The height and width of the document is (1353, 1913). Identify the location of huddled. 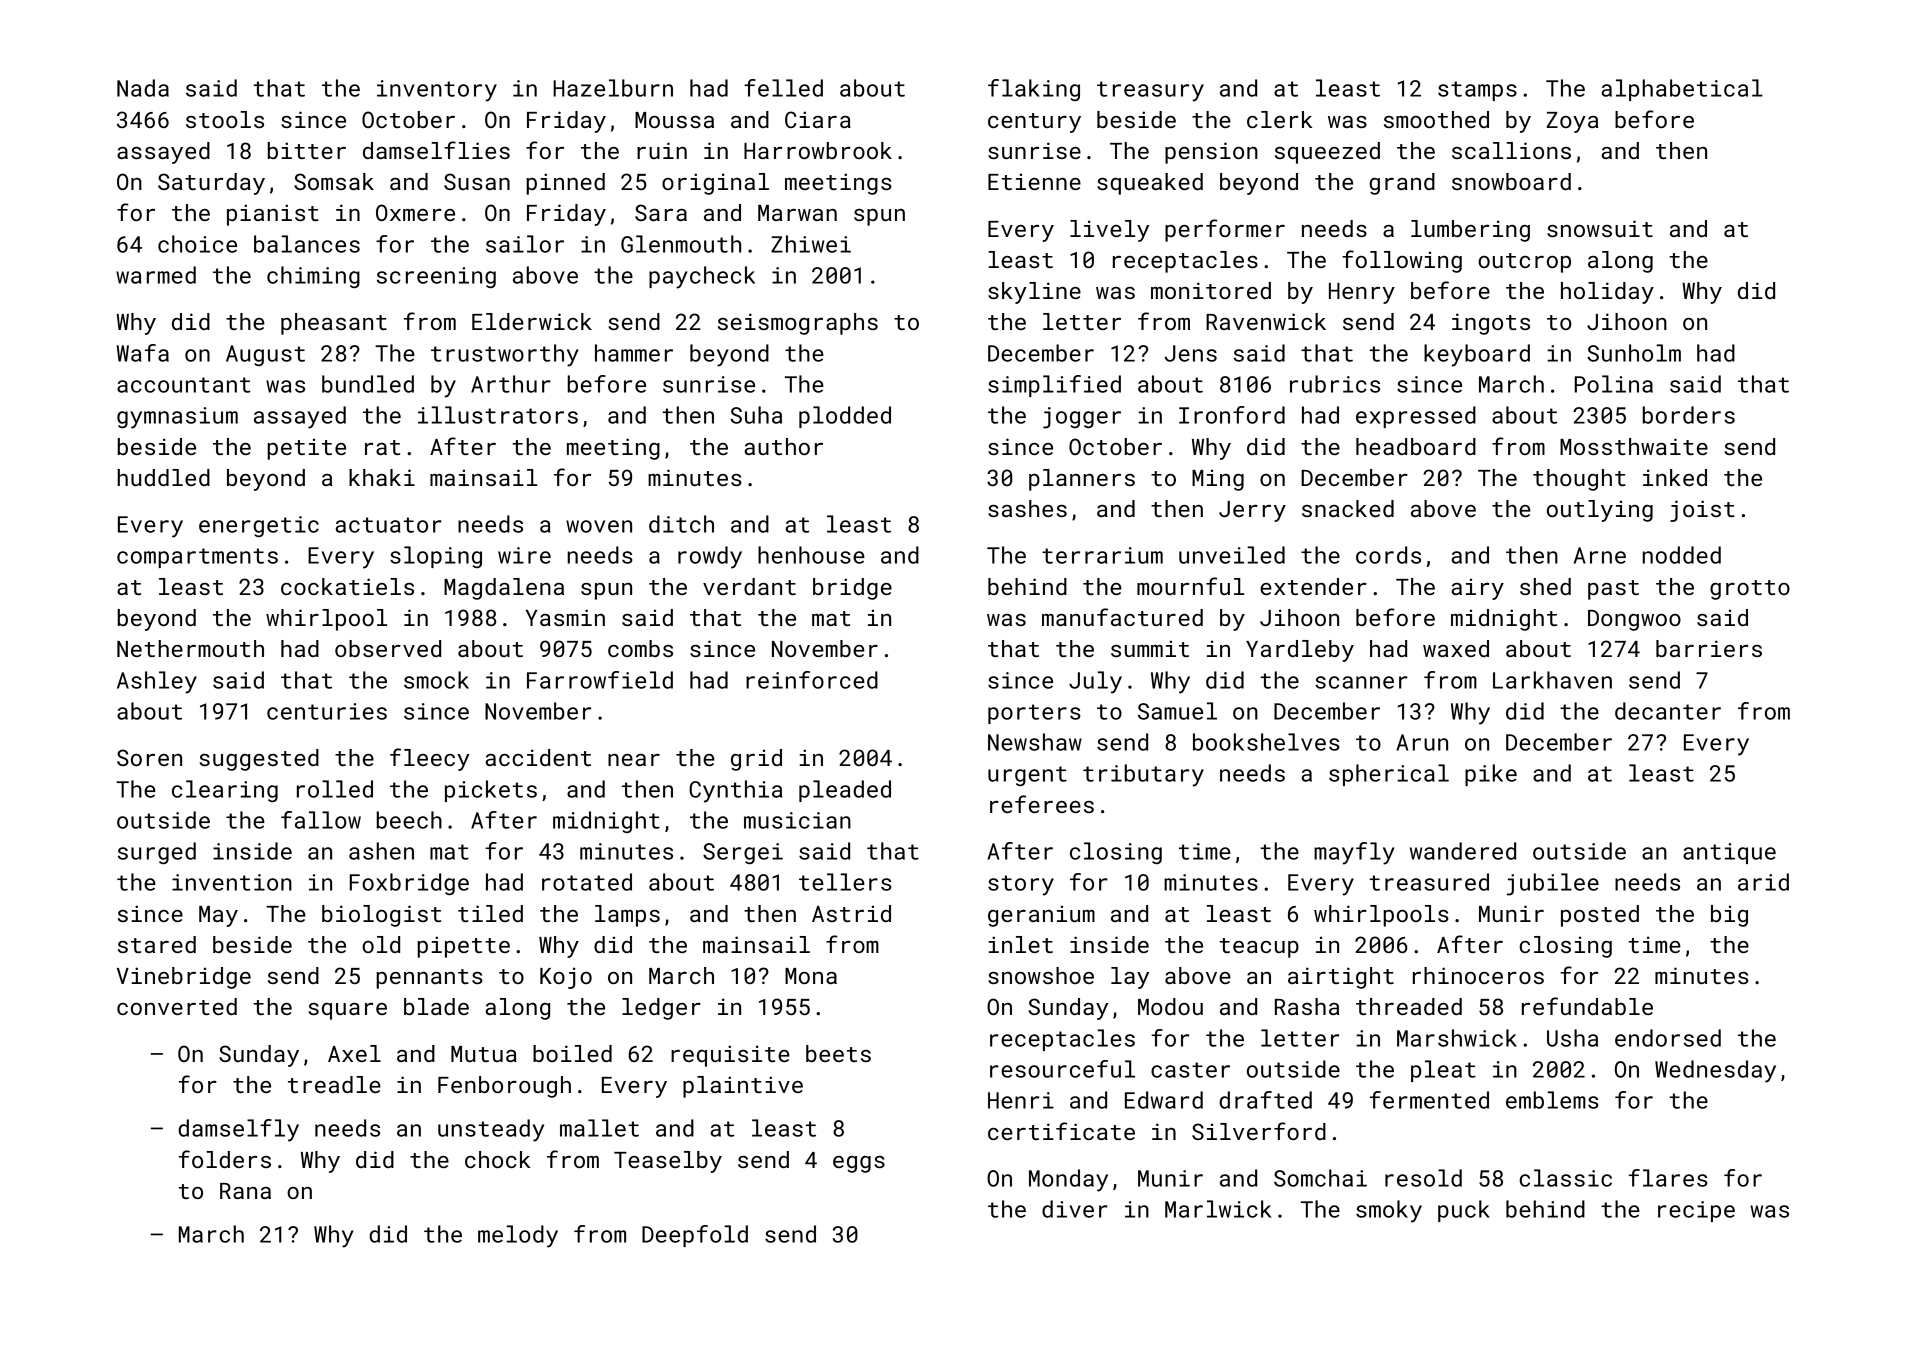
(163, 477).
